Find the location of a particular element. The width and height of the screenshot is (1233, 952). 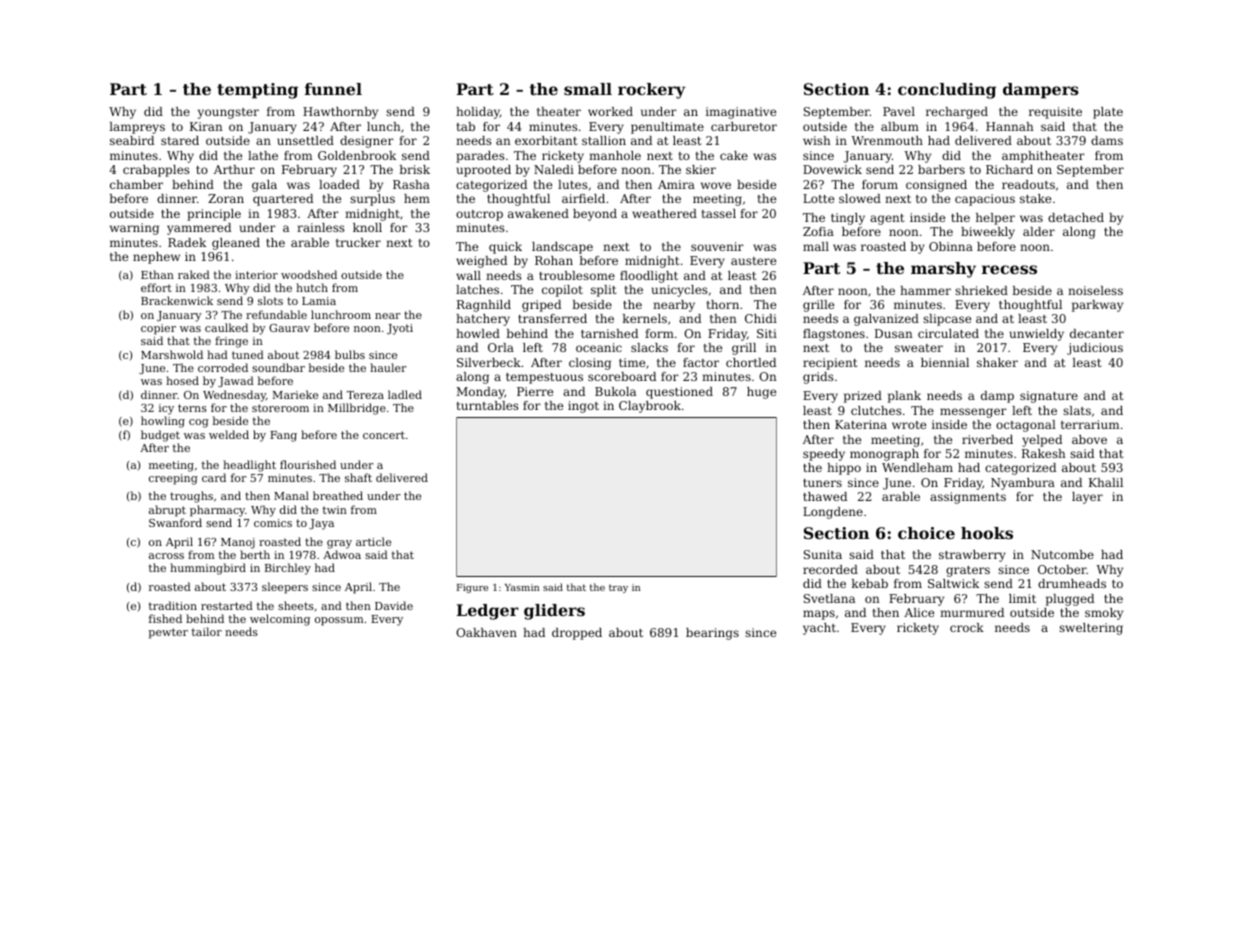

tempting is located at coordinates (257, 91).
